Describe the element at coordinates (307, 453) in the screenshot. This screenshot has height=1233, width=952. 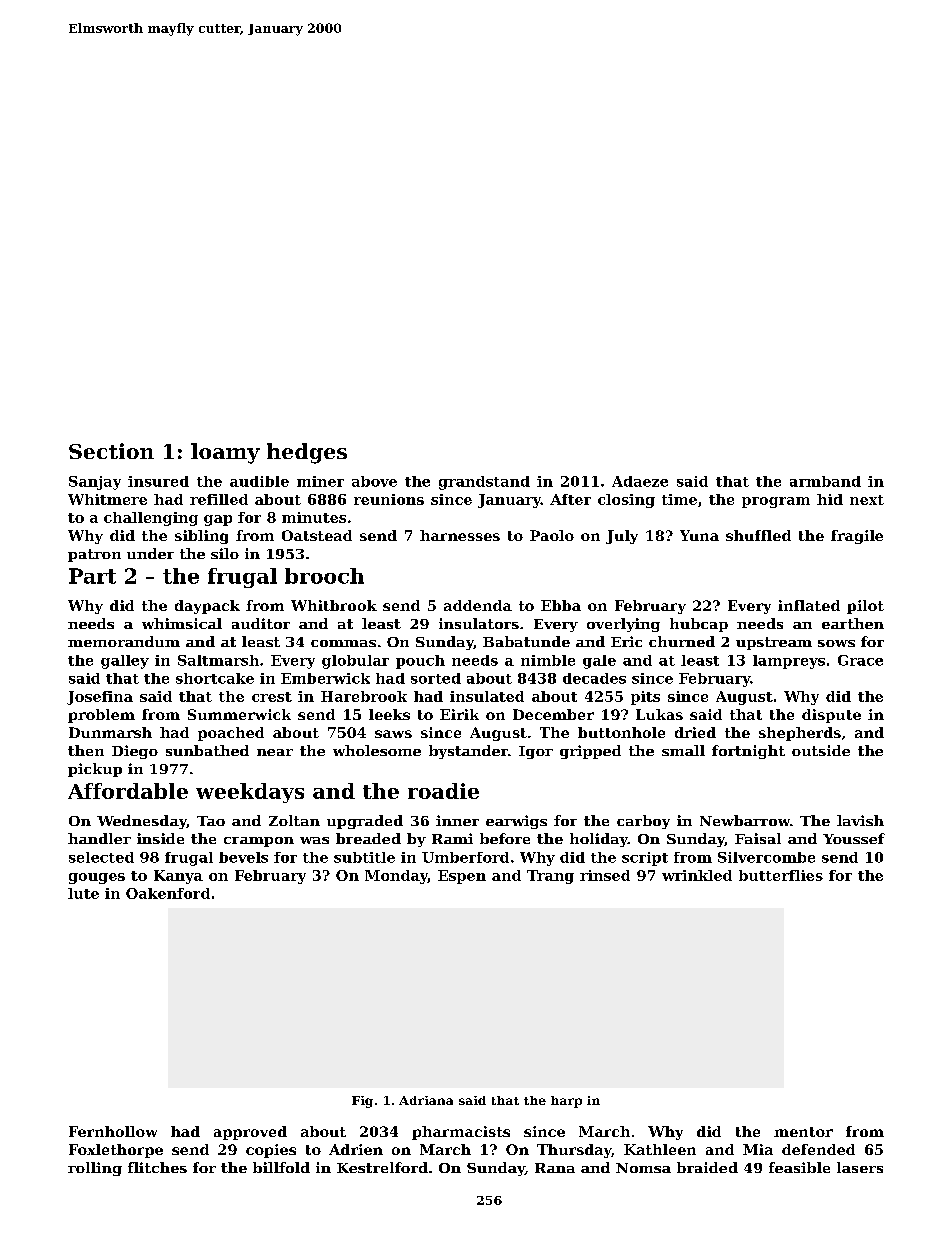
I see `hedges` at that location.
